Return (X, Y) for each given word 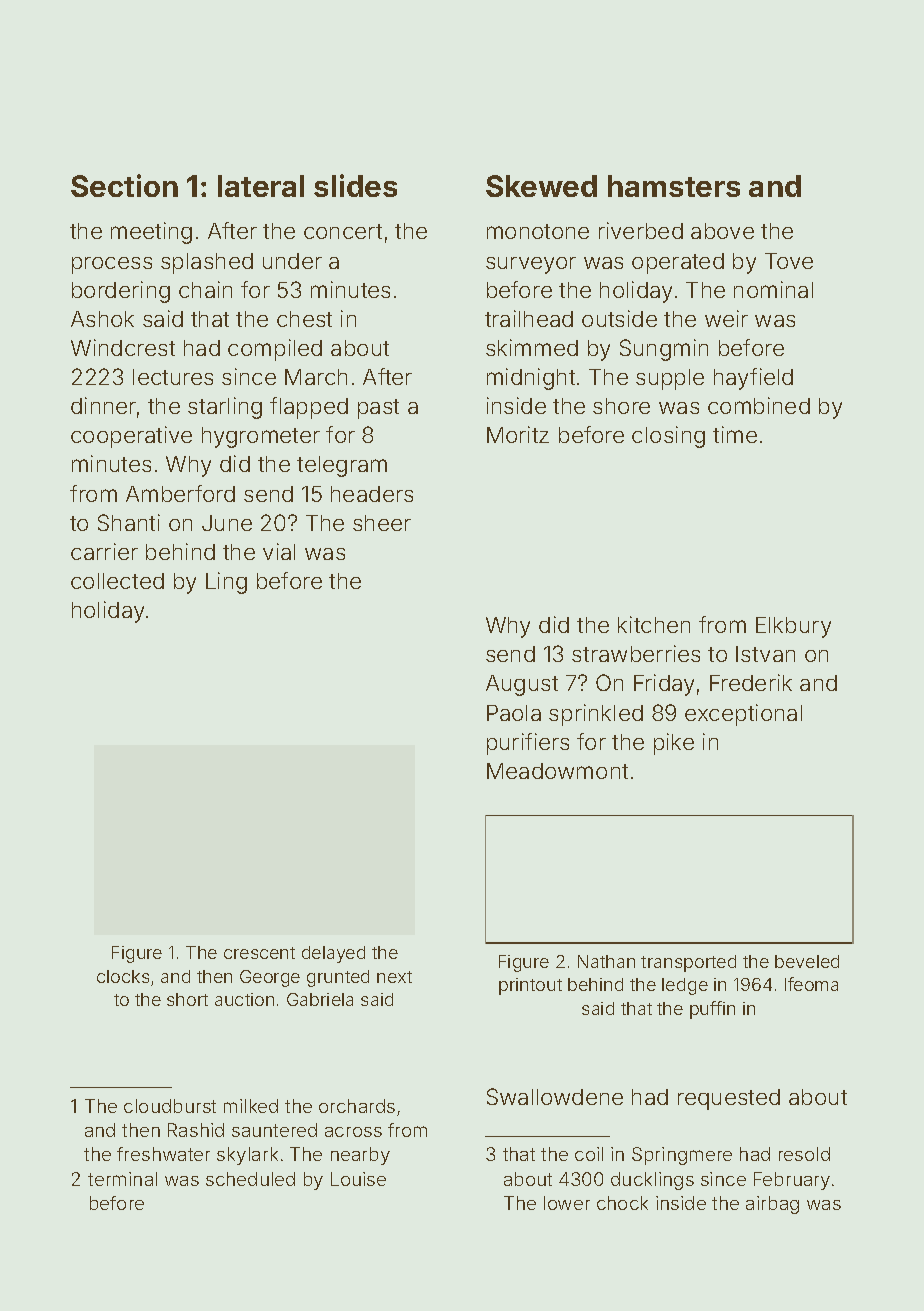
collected (117, 581)
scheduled (250, 1179)
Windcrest (123, 347)
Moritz (518, 434)
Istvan (765, 654)
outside (619, 318)
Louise (358, 1179)
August (522, 685)
